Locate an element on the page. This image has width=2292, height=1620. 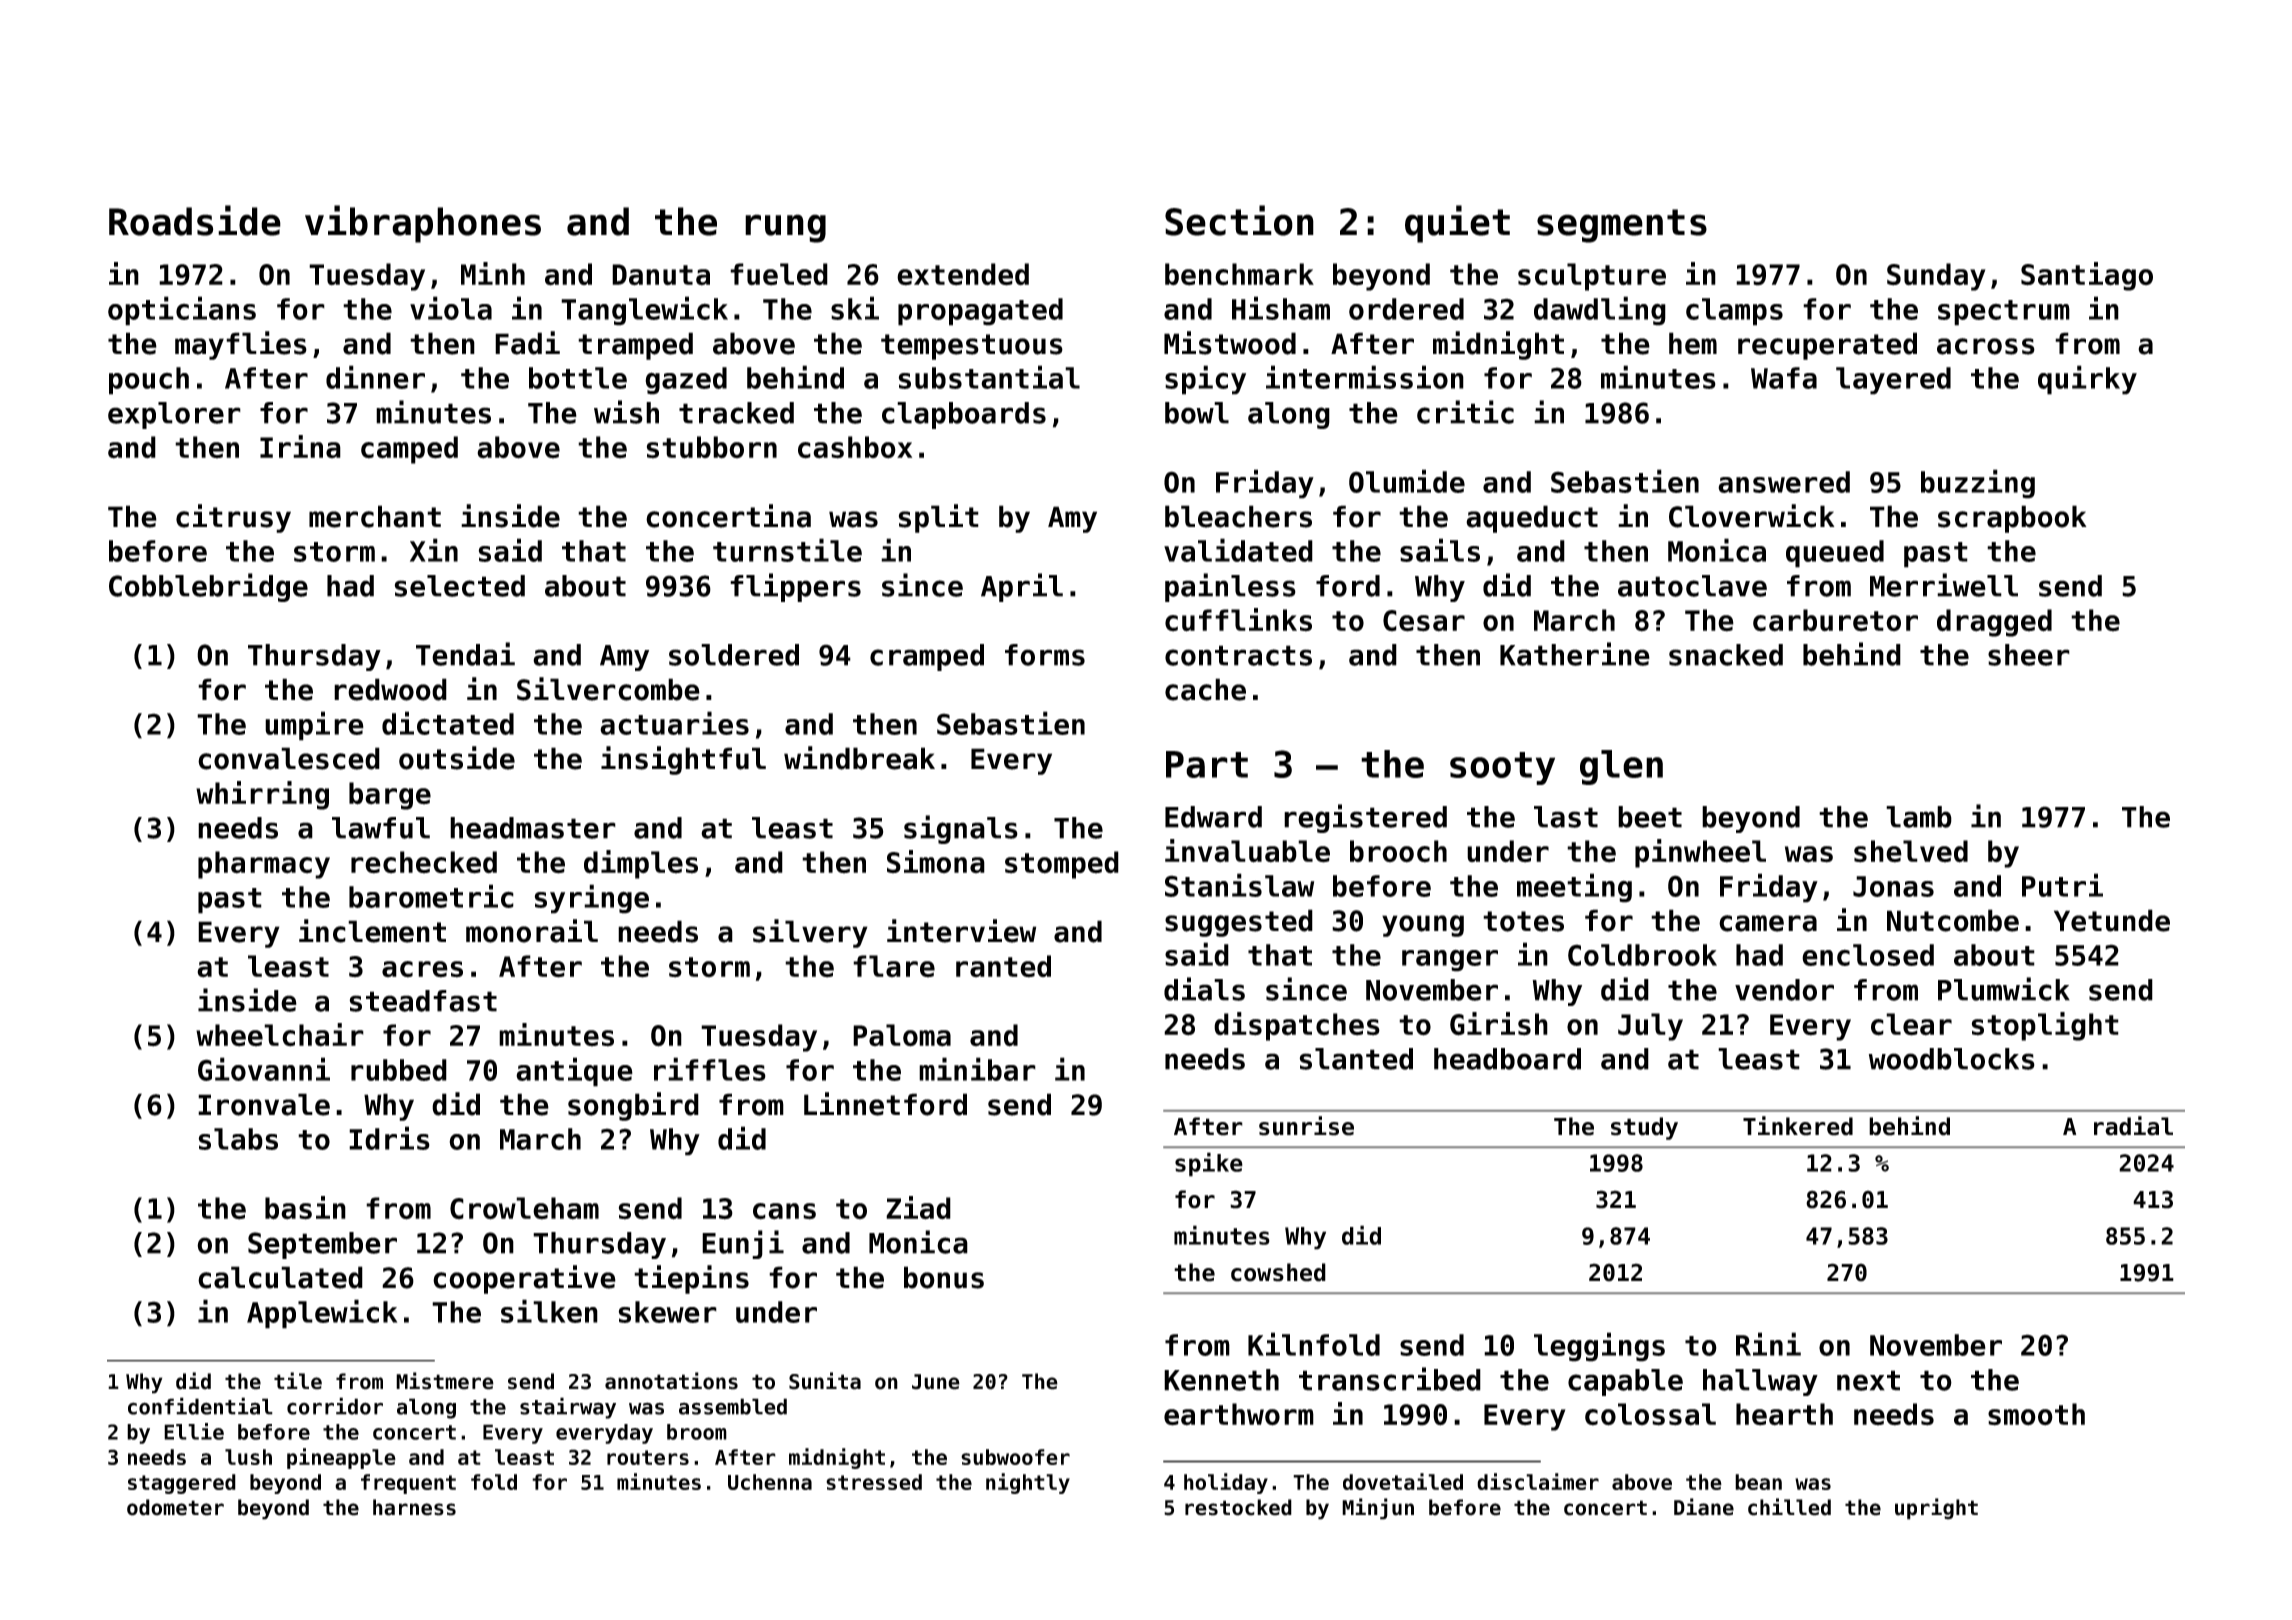
cache is located at coordinates (1205, 689).
